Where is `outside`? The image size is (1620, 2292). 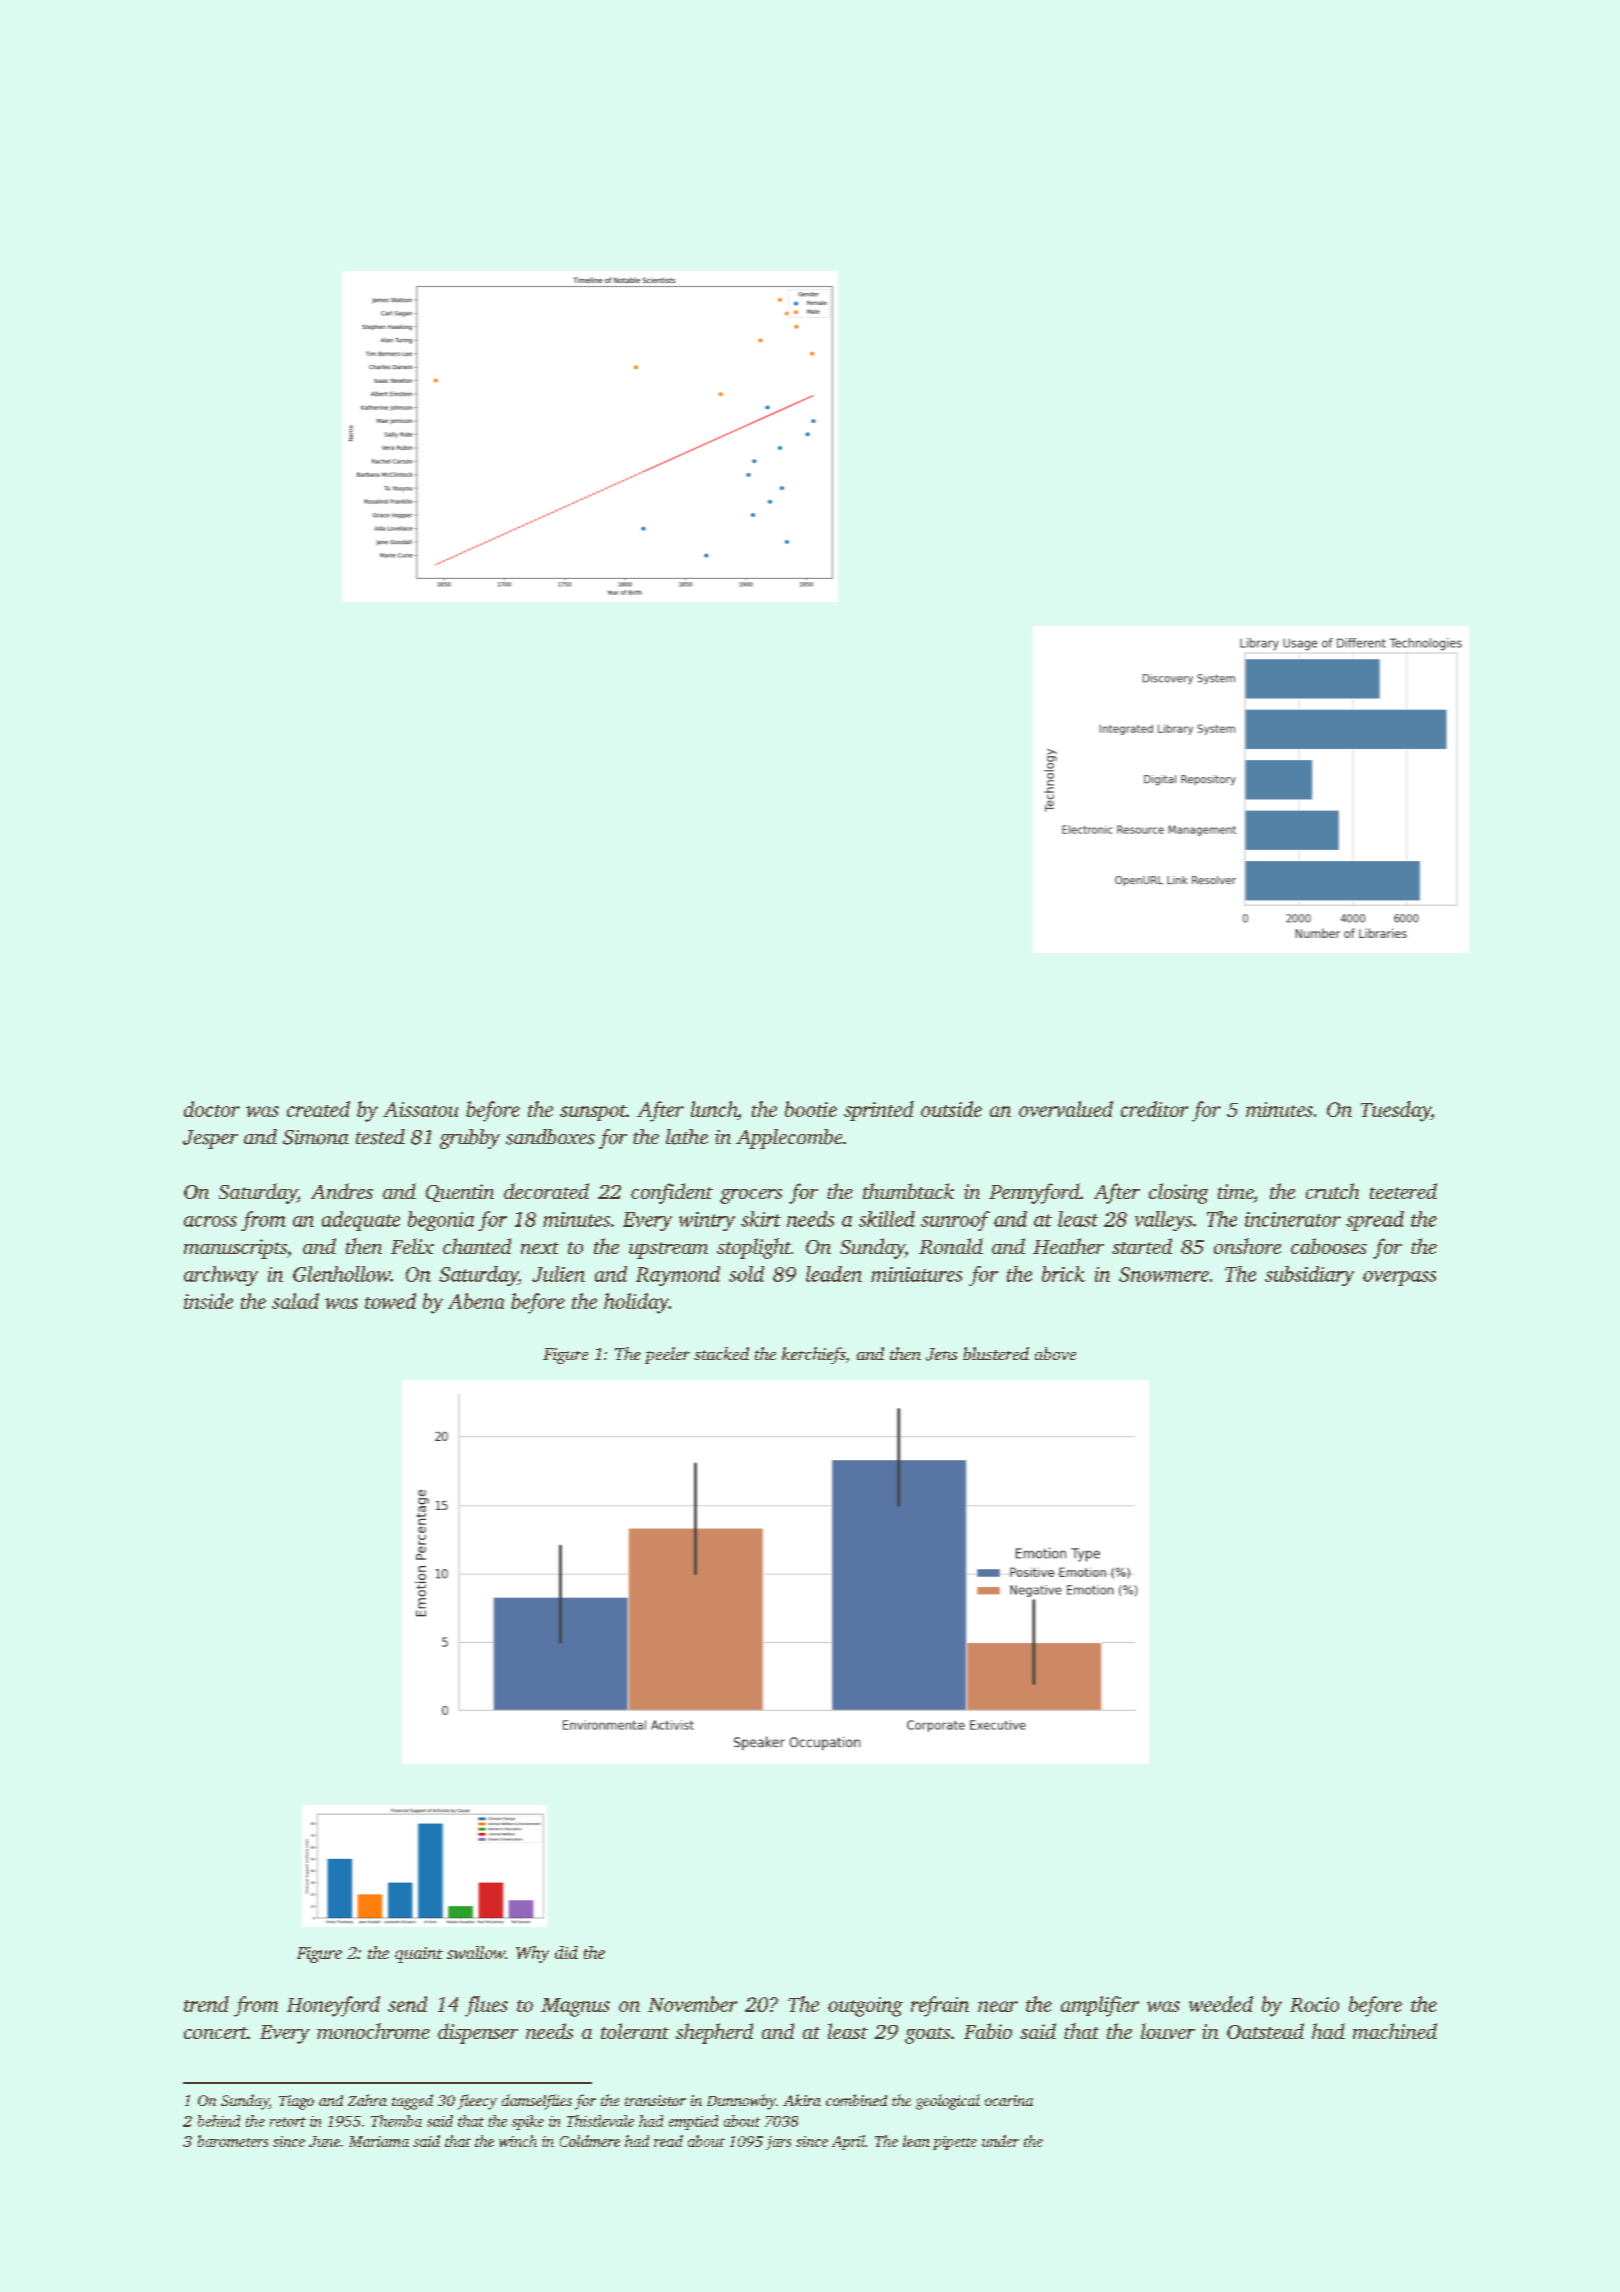
outside is located at coordinates (951, 1109).
